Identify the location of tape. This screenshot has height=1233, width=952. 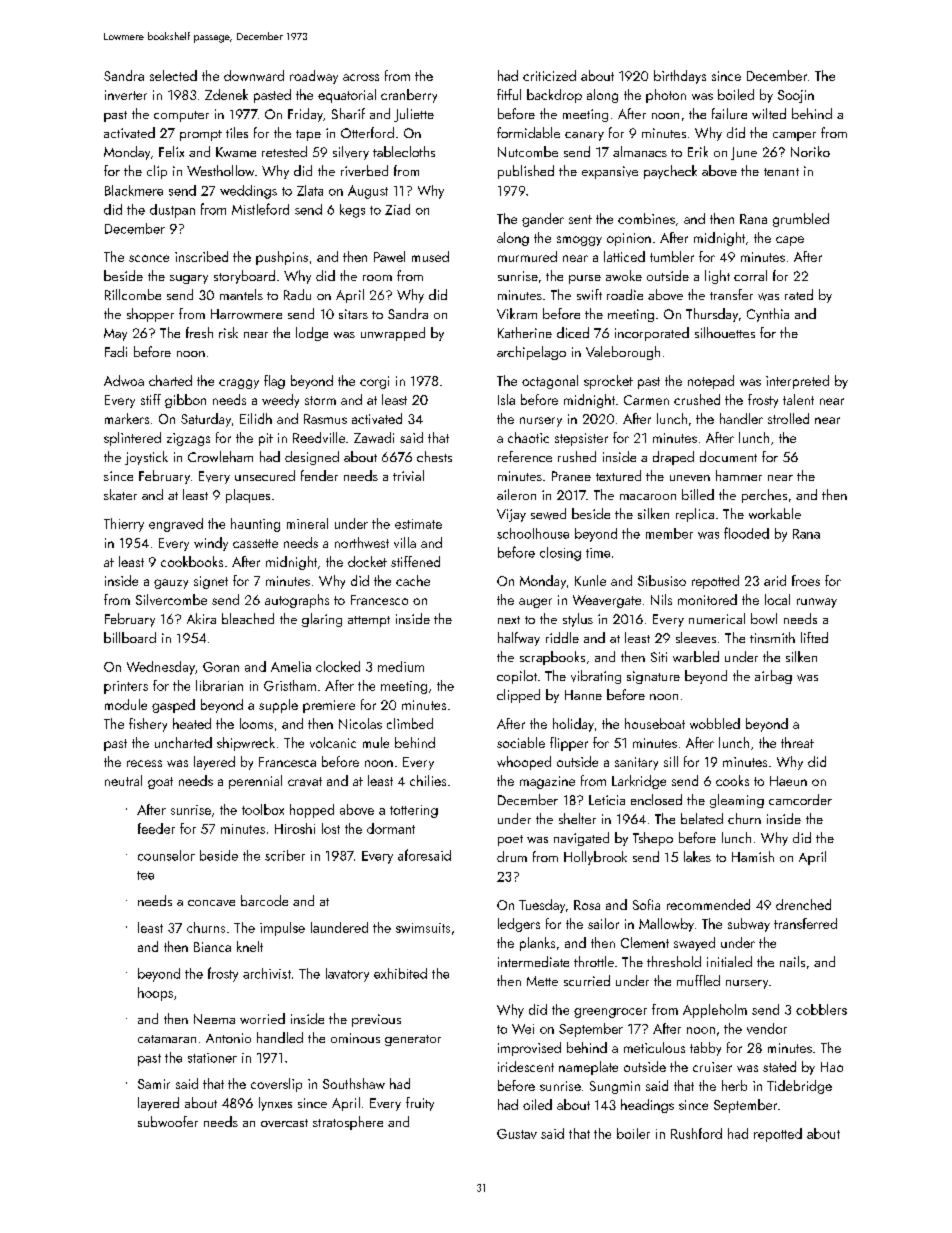
(308, 135).
